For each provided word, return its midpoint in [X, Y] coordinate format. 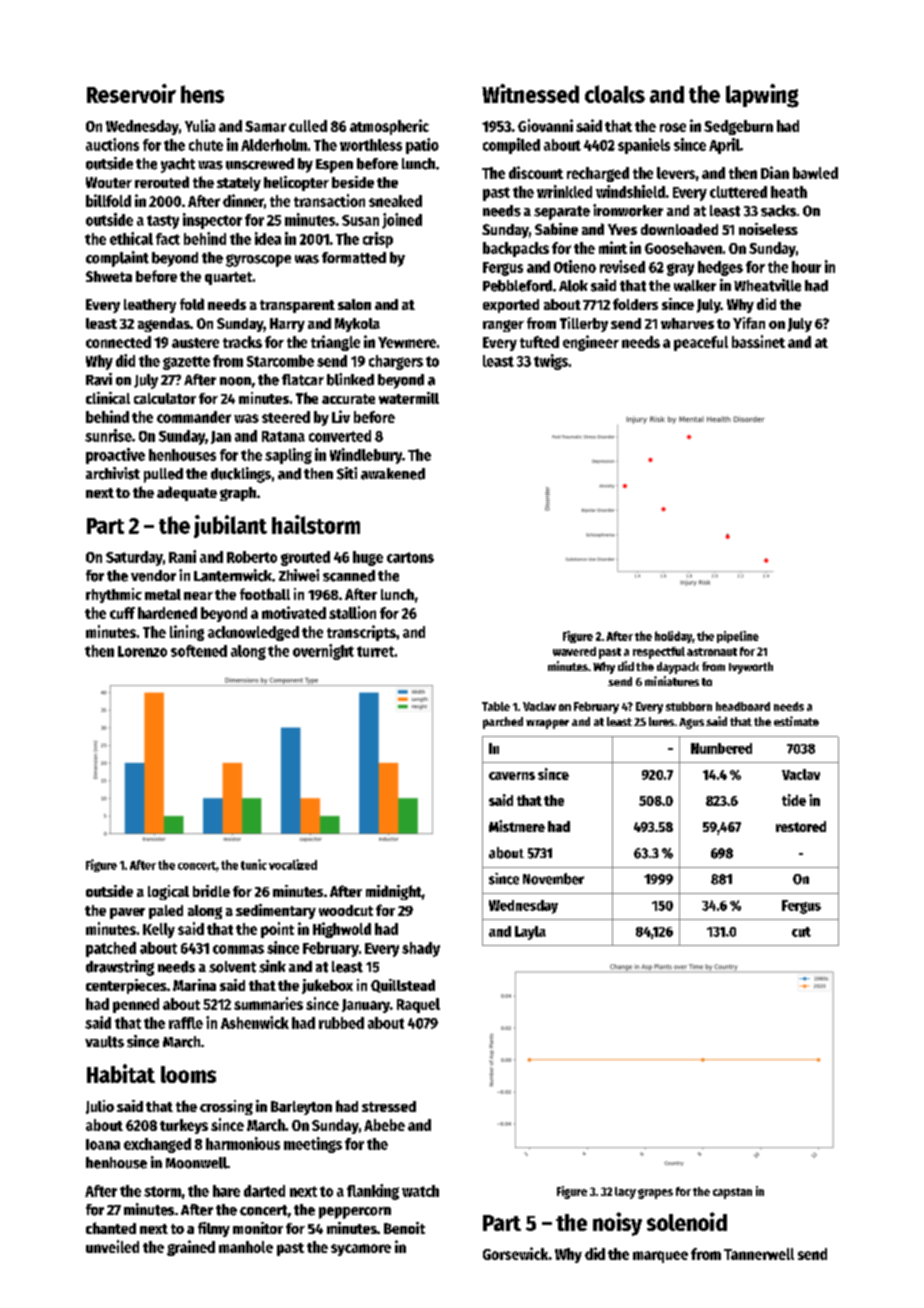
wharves [687, 323]
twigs [551, 362]
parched [503, 723]
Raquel [418, 1005]
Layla [530, 933]
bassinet [758, 341]
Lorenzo [142, 651]
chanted [111, 1228]
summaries [268, 1003]
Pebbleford [517, 286]
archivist [113, 473]
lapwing [762, 96]
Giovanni [545, 125]
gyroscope [258, 260]
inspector [212, 221]
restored [801, 826]
